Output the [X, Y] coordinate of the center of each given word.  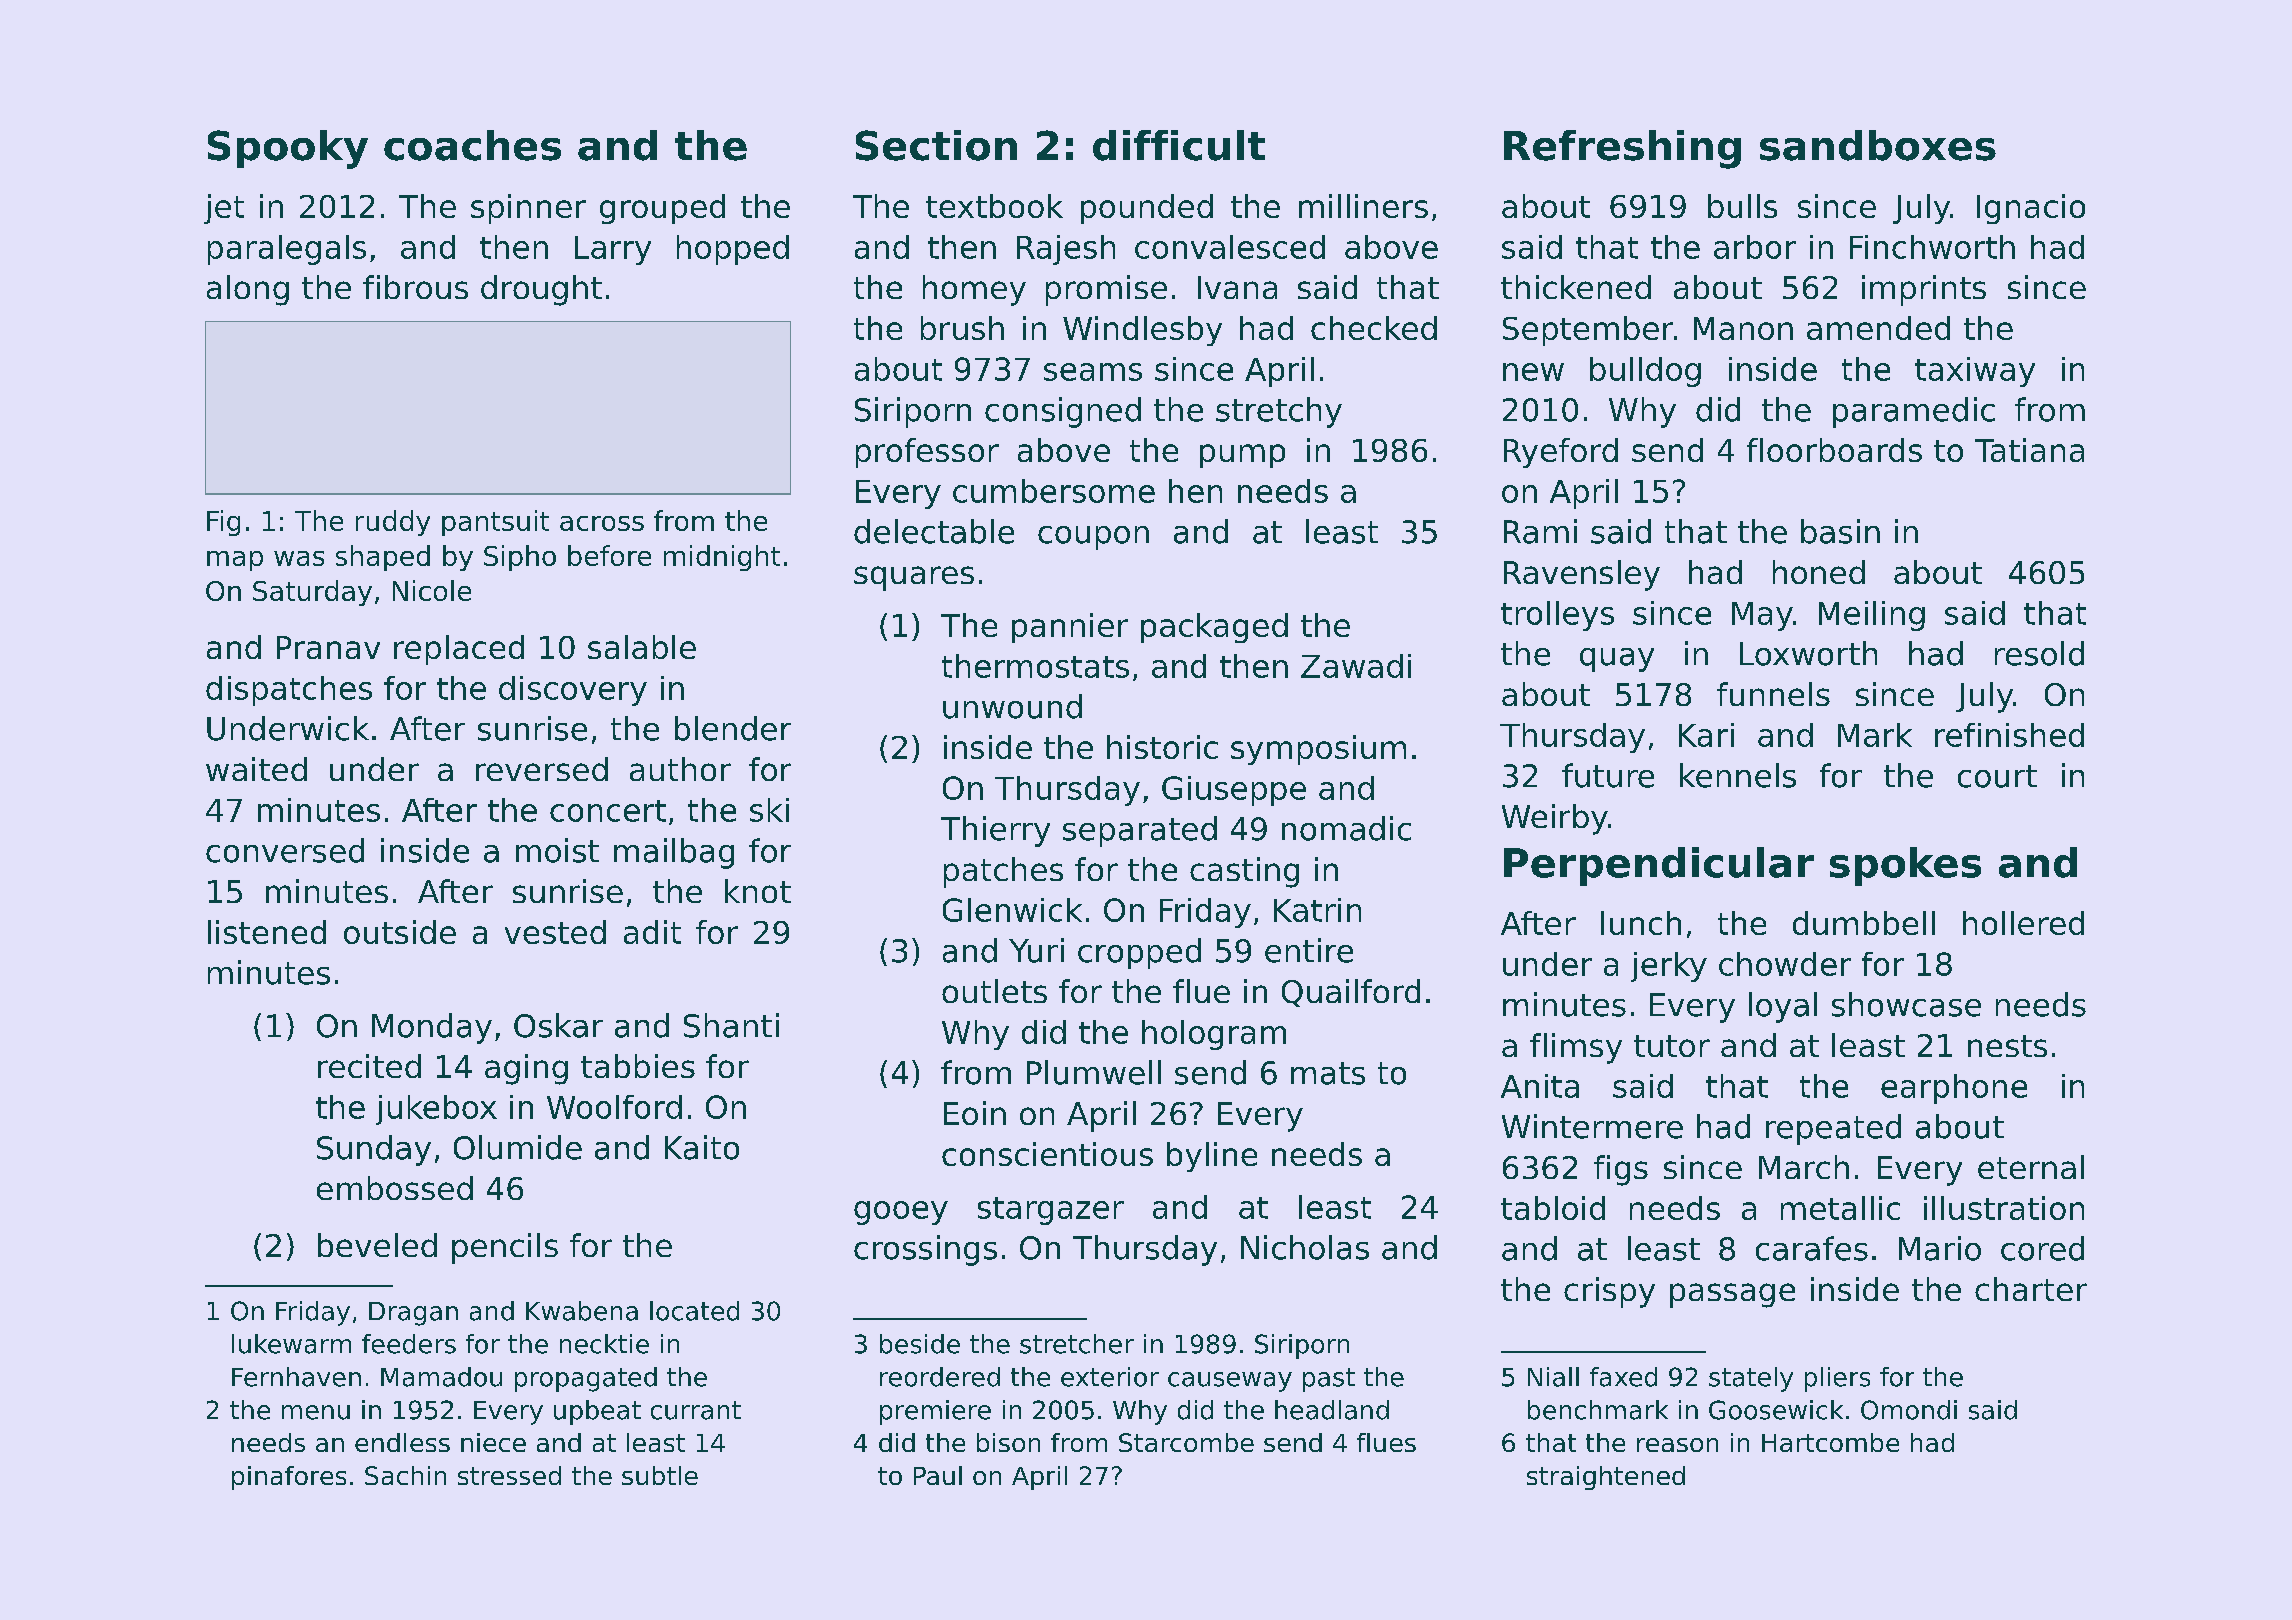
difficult [1179, 145]
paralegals [287, 250]
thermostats [1035, 666]
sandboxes [1878, 145]
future [1608, 775]
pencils [505, 1248]
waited [256, 769]
